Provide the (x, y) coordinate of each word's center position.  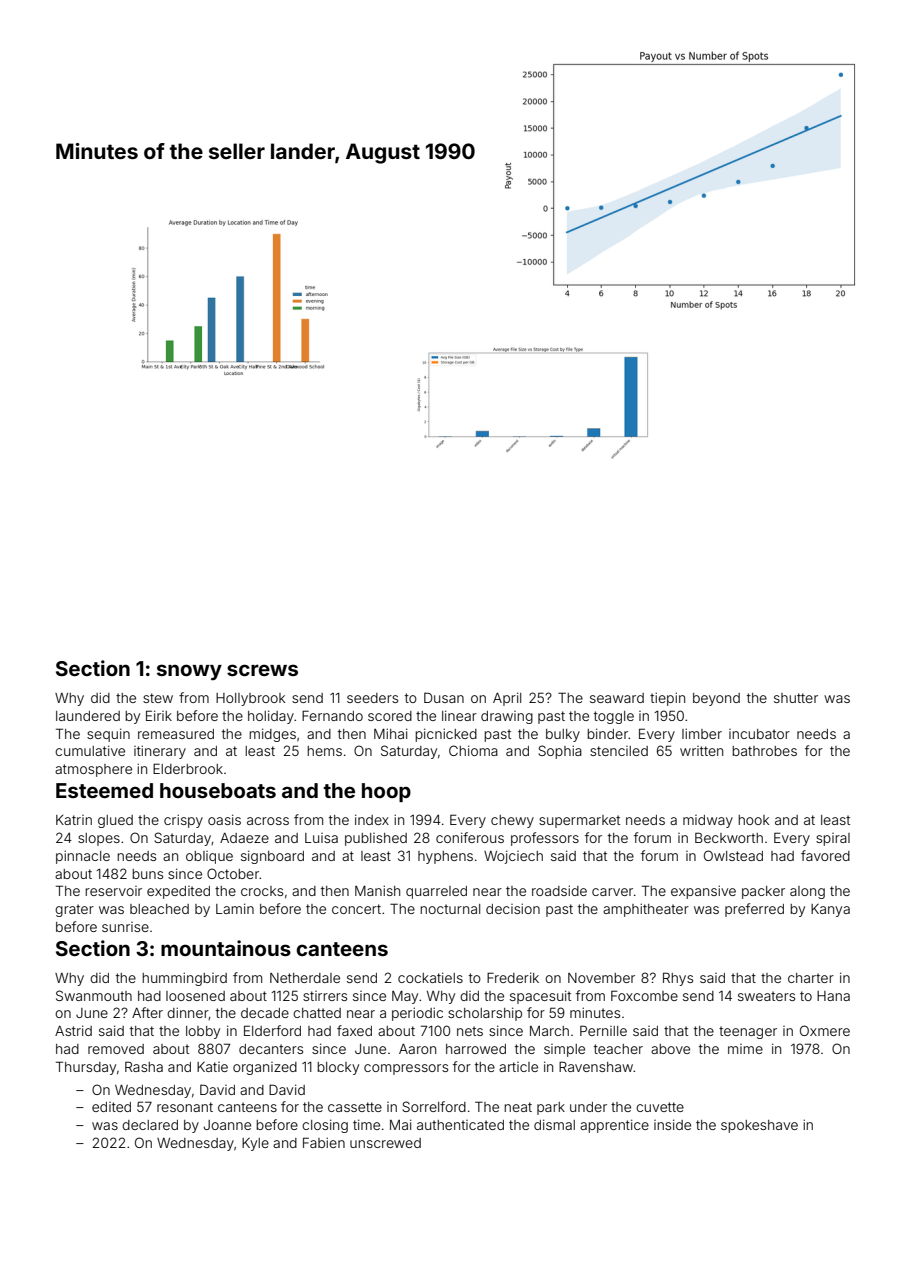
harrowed (476, 1049)
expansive (703, 892)
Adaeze (244, 838)
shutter (796, 698)
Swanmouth (94, 995)
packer (763, 892)
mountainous (226, 948)
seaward (617, 698)
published (376, 839)
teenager (748, 1032)
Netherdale (305, 978)
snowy (189, 672)
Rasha (144, 1066)
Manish (377, 890)
